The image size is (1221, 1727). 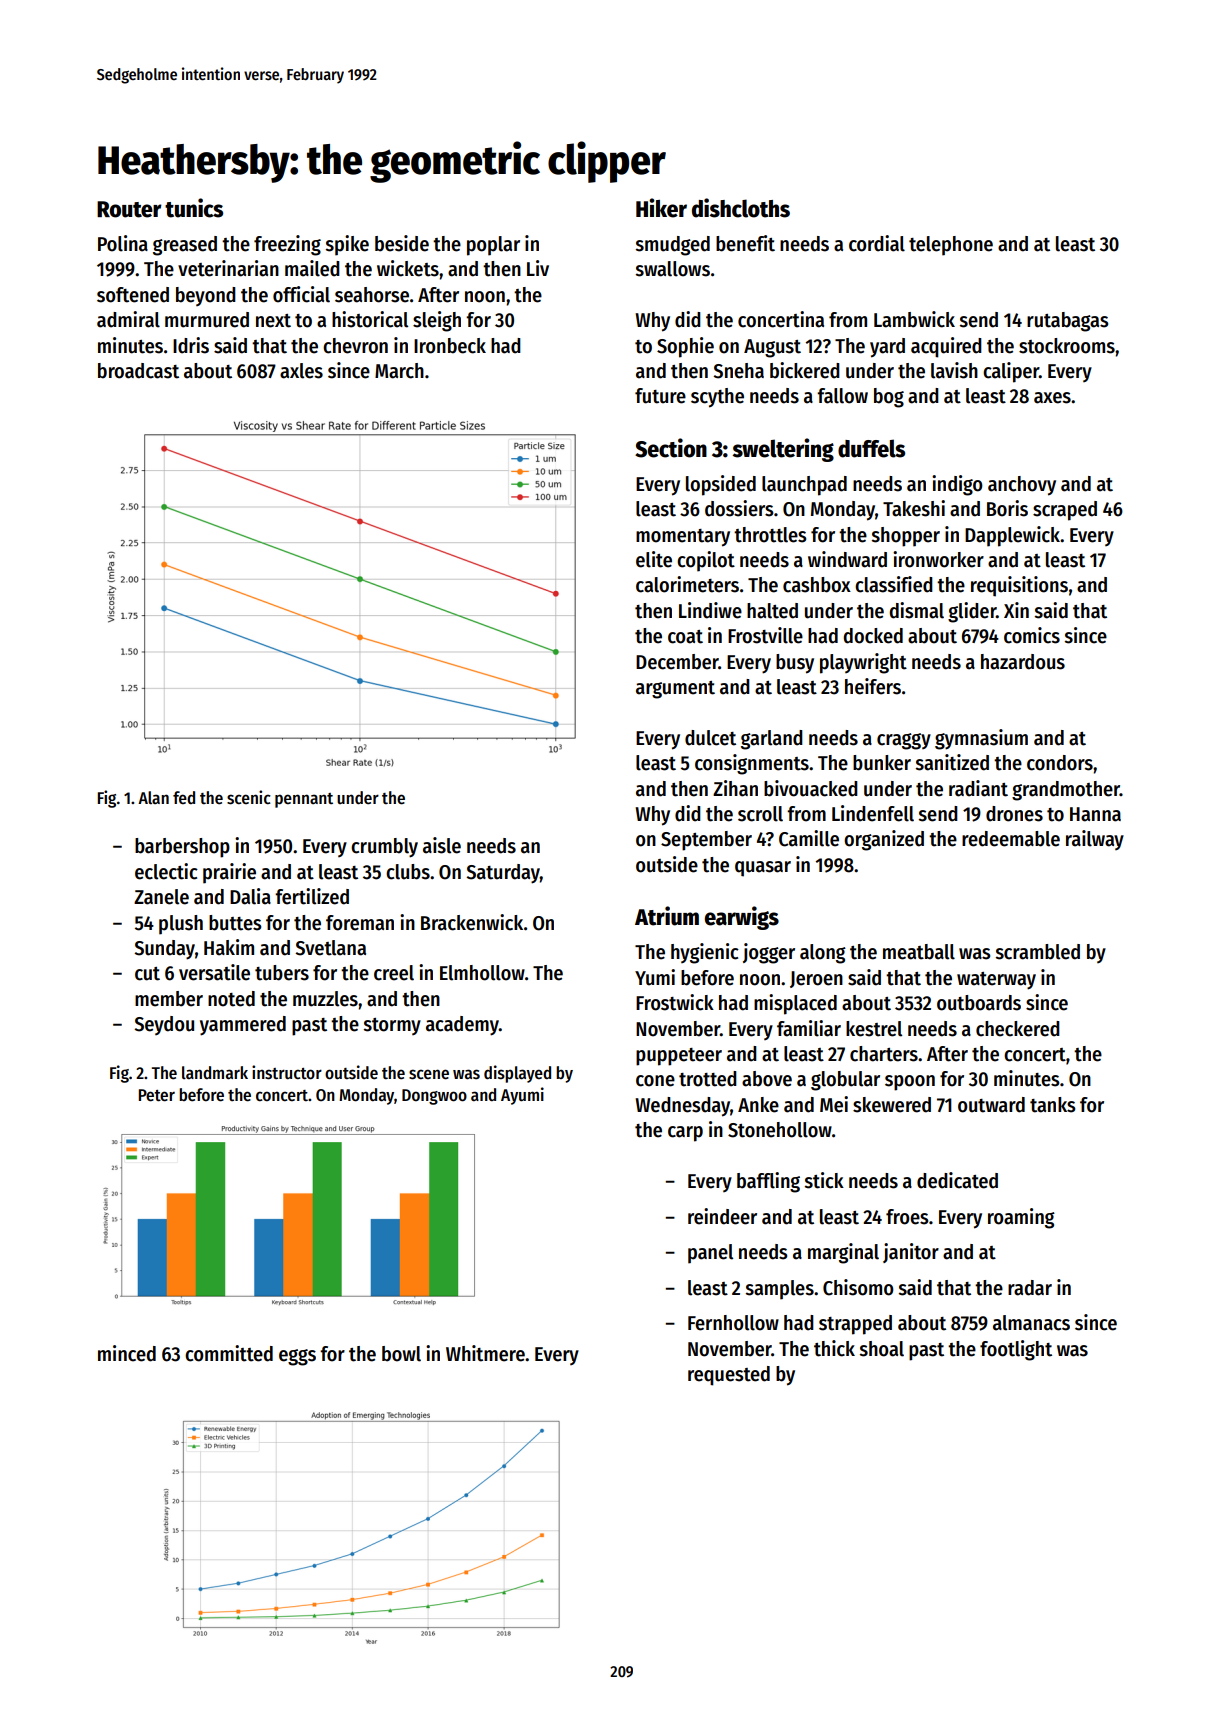 What do you see at coordinates (287, 1072) in the image?
I see `instructor` at bounding box center [287, 1072].
